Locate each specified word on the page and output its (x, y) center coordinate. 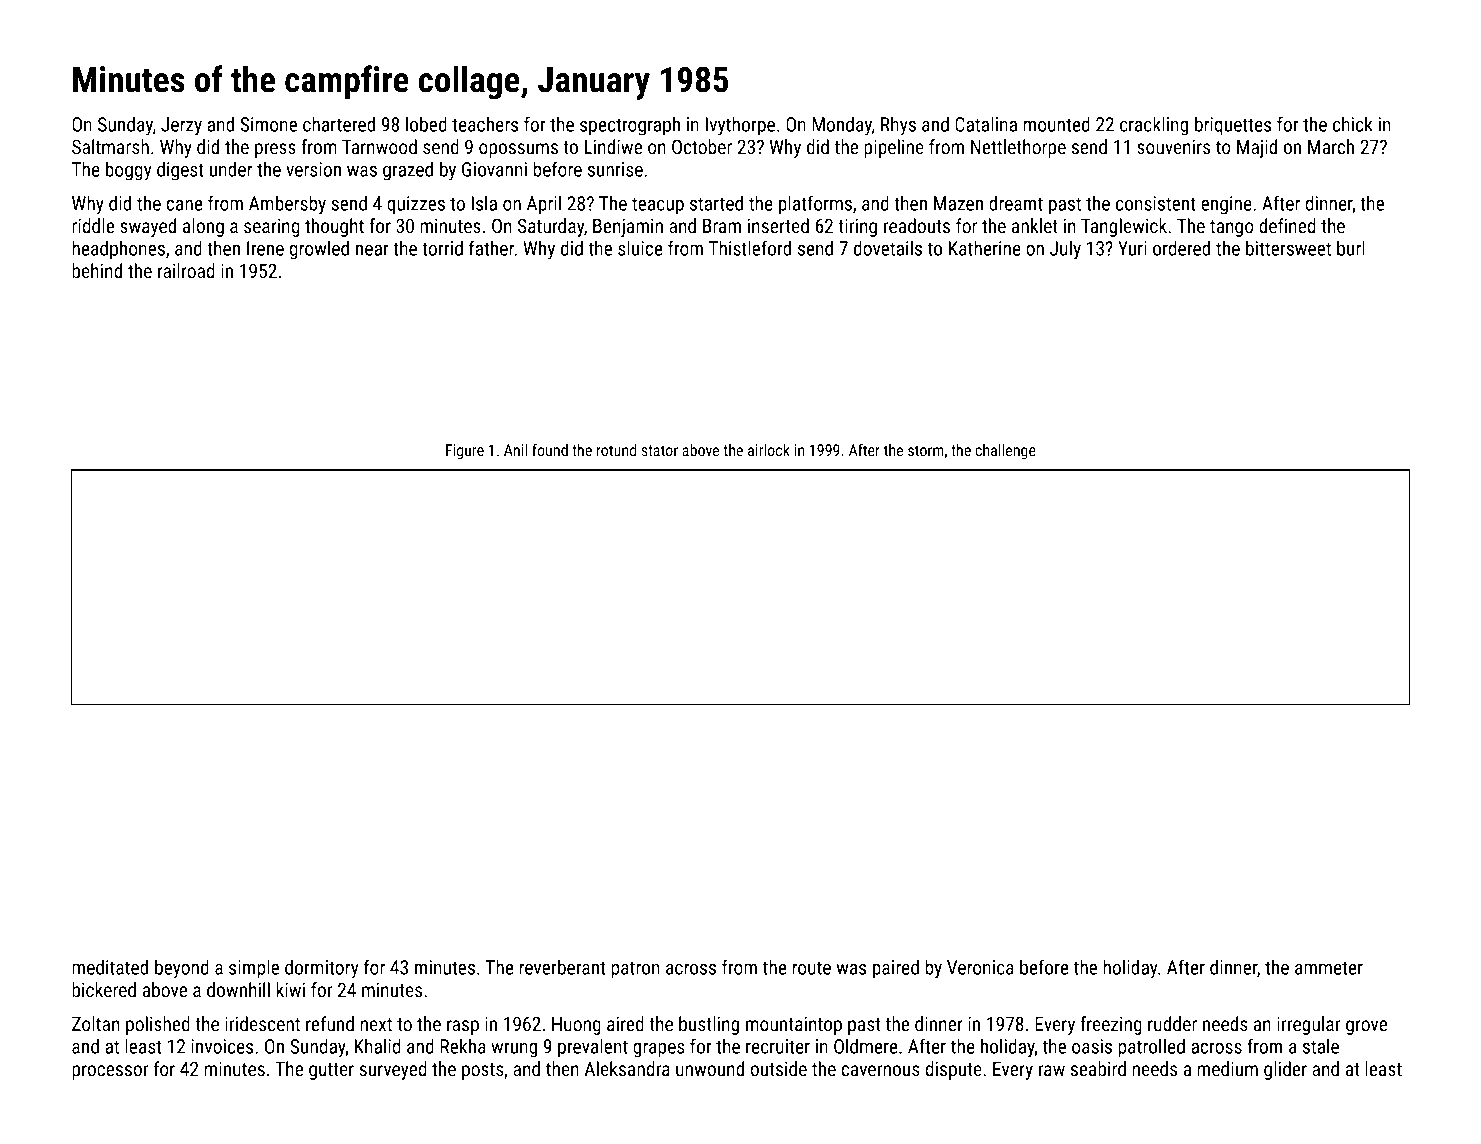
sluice (640, 248)
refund (330, 1023)
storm (926, 450)
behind (97, 270)
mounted (1057, 124)
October (702, 146)
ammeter (1329, 968)
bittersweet (1288, 248)
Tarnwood (379, 146)
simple (254, 969)
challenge (1005, 452)
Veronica (980, 967)
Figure (465, 451)
